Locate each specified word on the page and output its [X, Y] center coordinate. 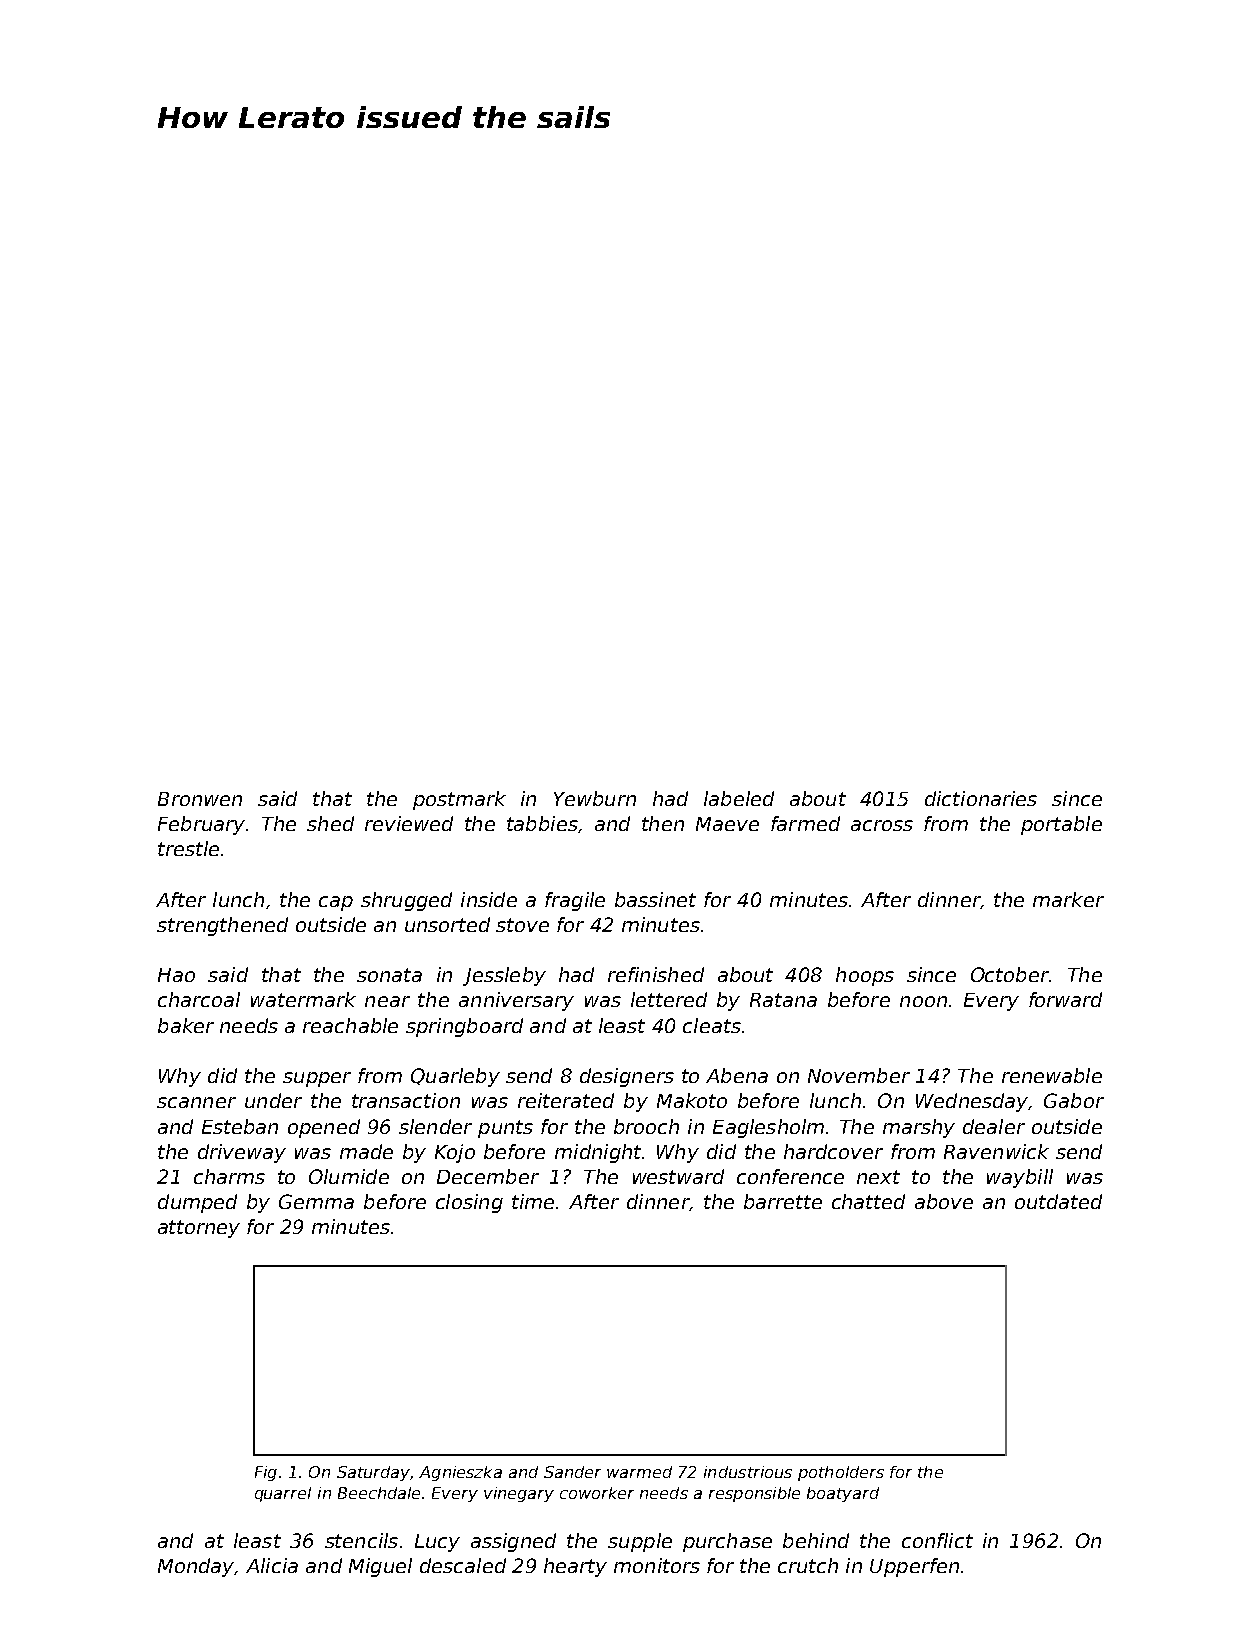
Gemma [316, 1201]
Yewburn [595, 798]
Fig [266, 1473]
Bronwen [200, 799]
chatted [868, 1201]
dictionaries [981, 798]
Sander [572, 1472]
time [533, 1201]
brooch [646, 1126]
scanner [196, 1102]
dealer [994, 1126]
